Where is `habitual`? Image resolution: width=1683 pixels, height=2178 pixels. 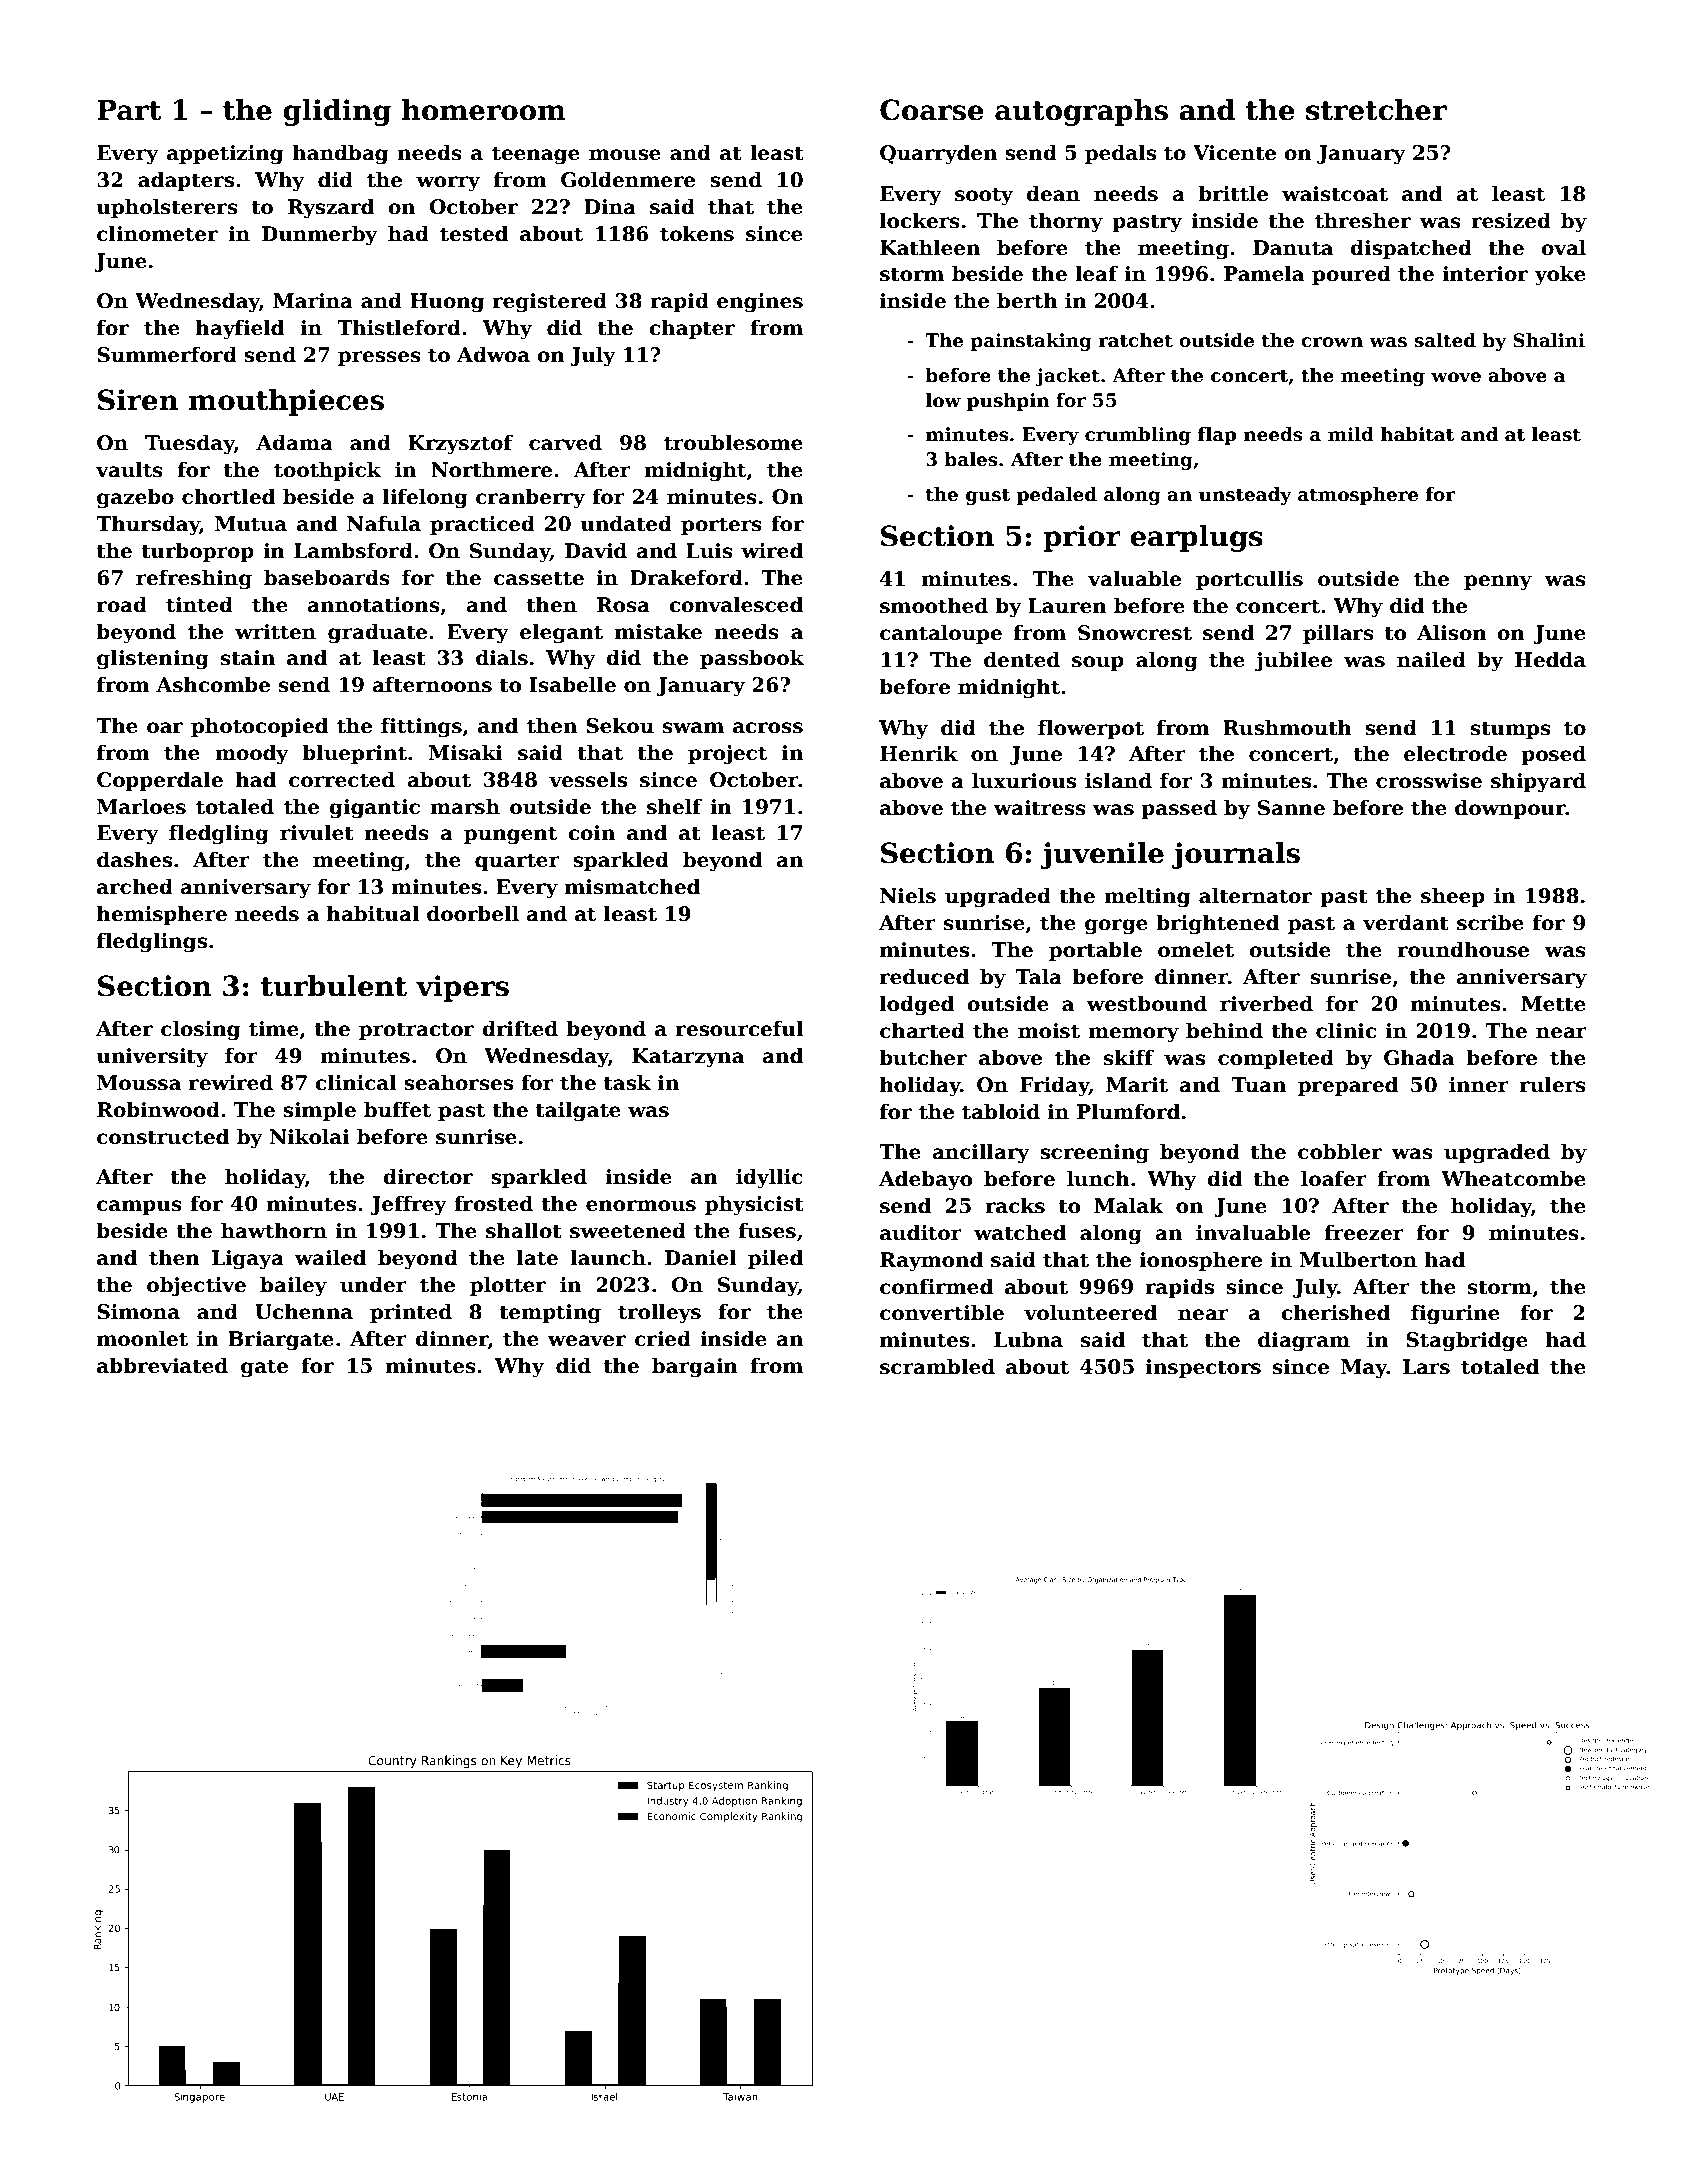 habitual is located at coordinates (373, 913).
